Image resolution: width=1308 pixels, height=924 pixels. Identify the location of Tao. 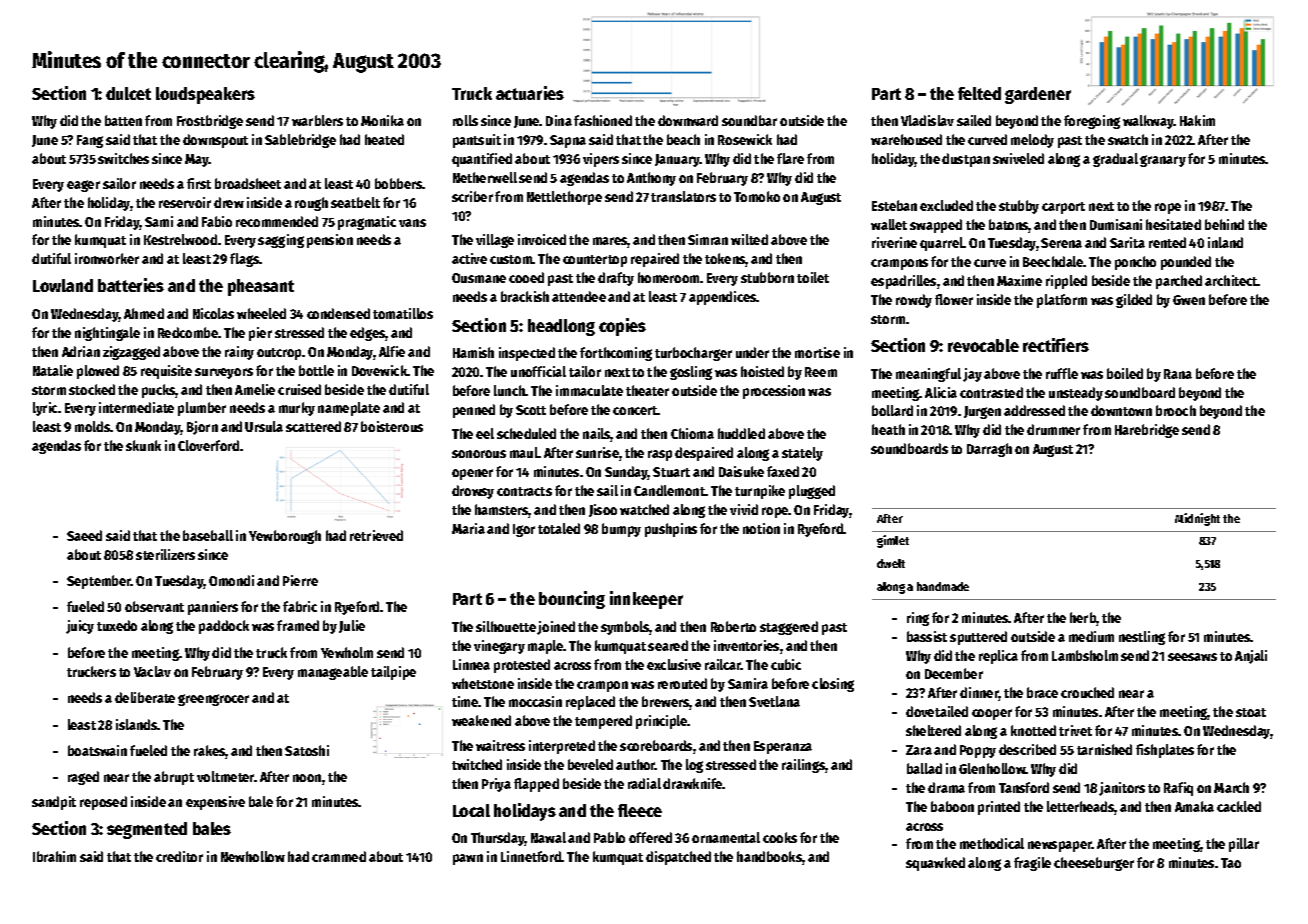
(1231, 863).
